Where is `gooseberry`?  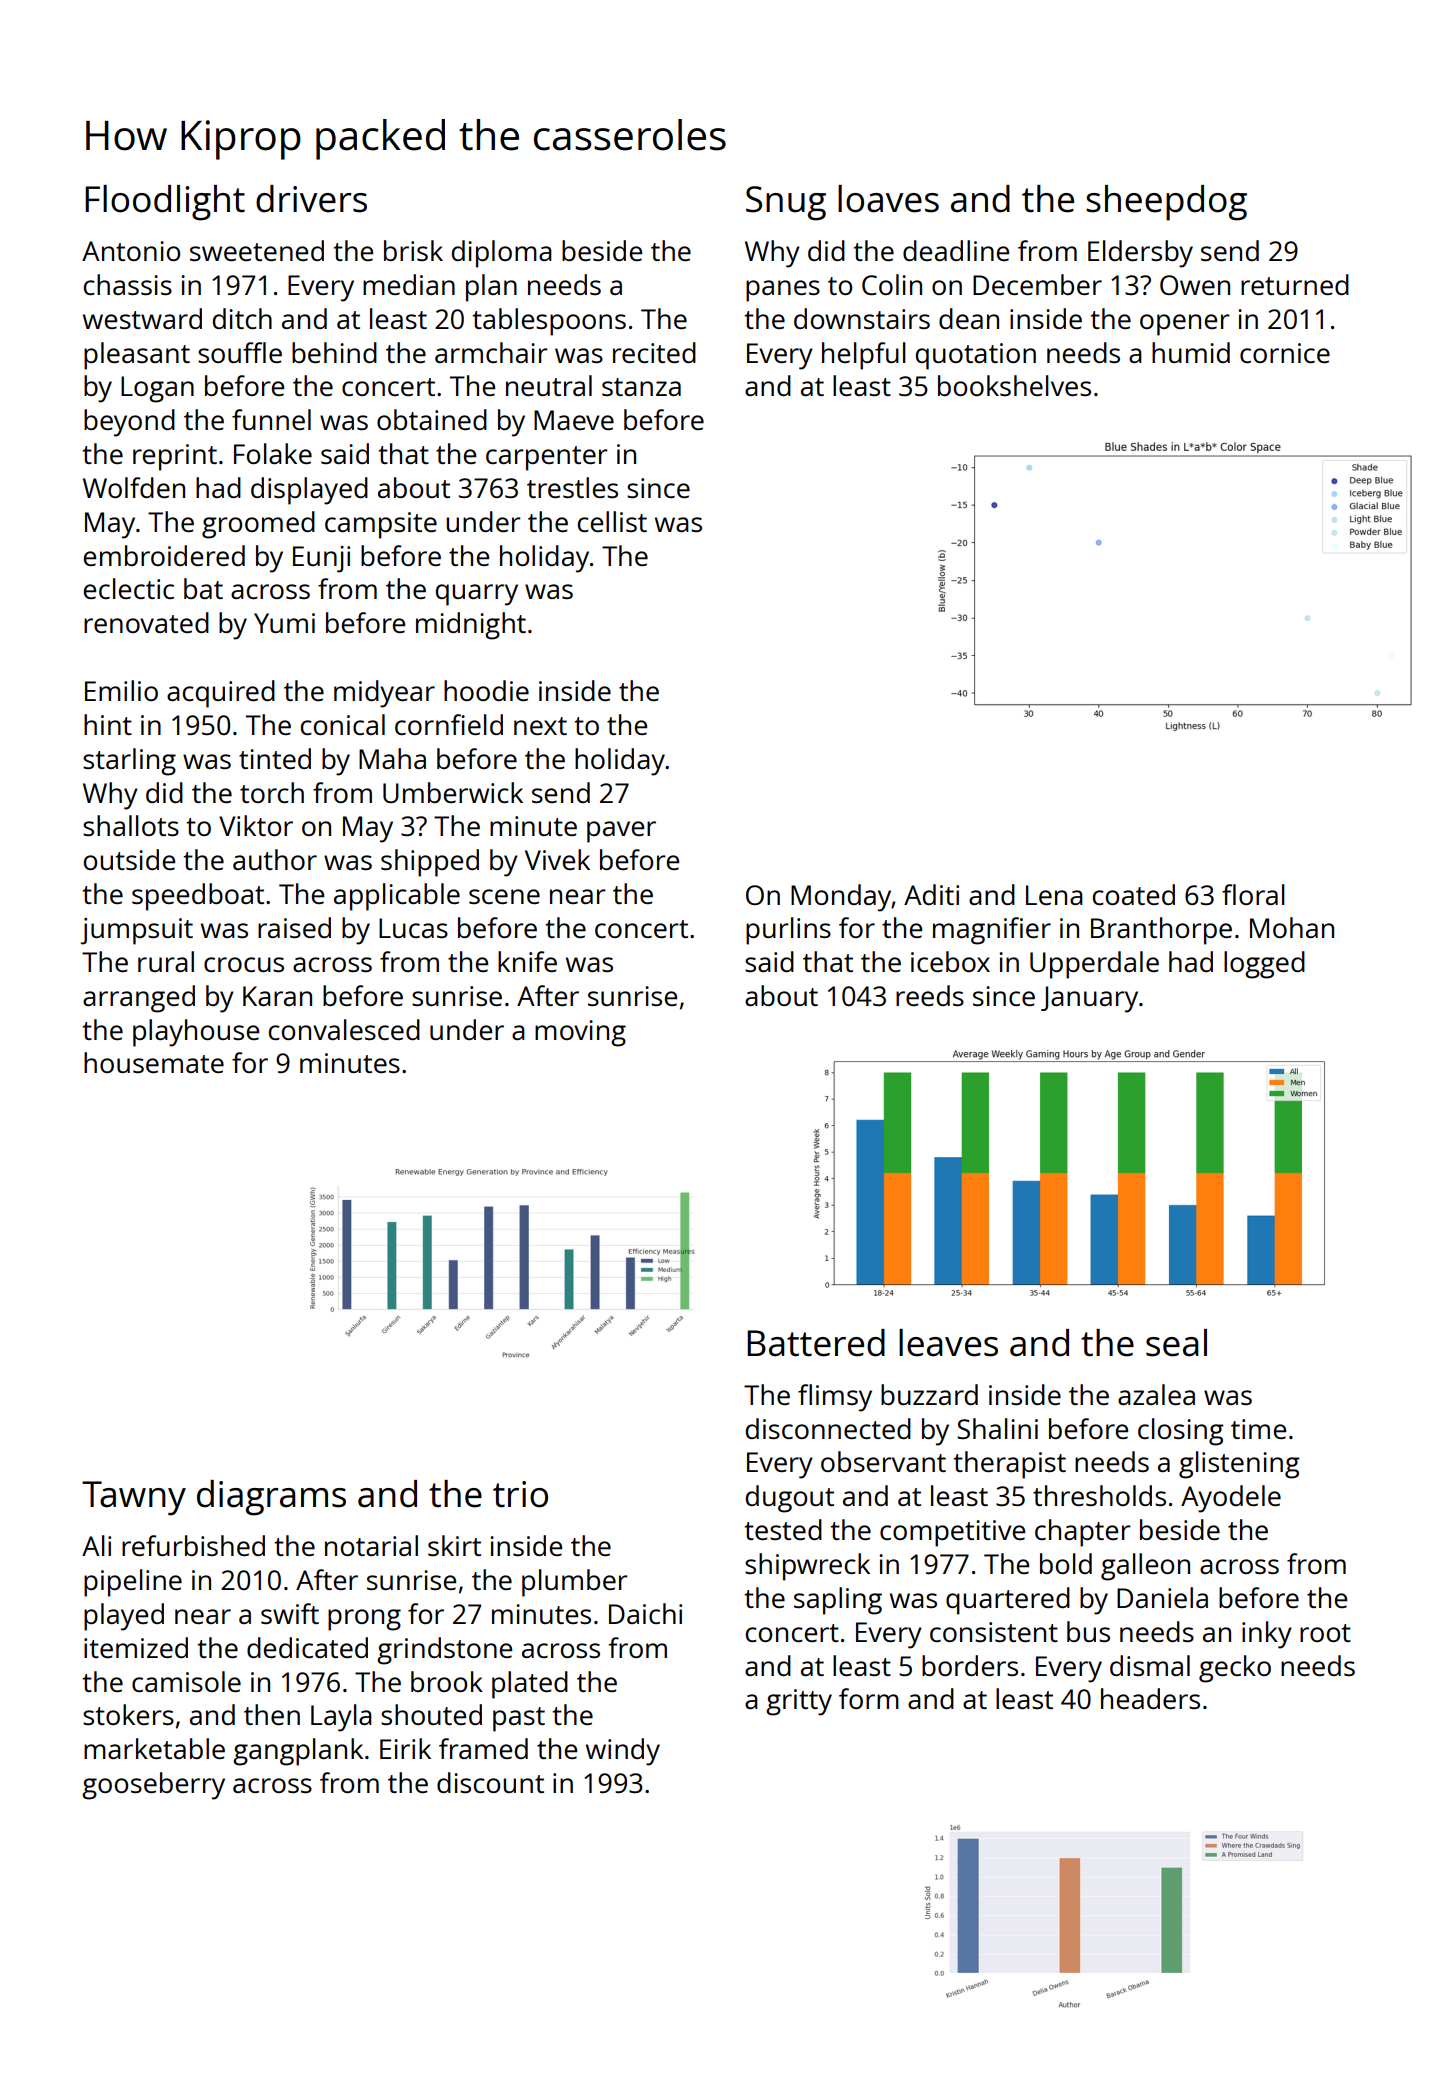
gooseberry is located at coordinates (153, 1786).
